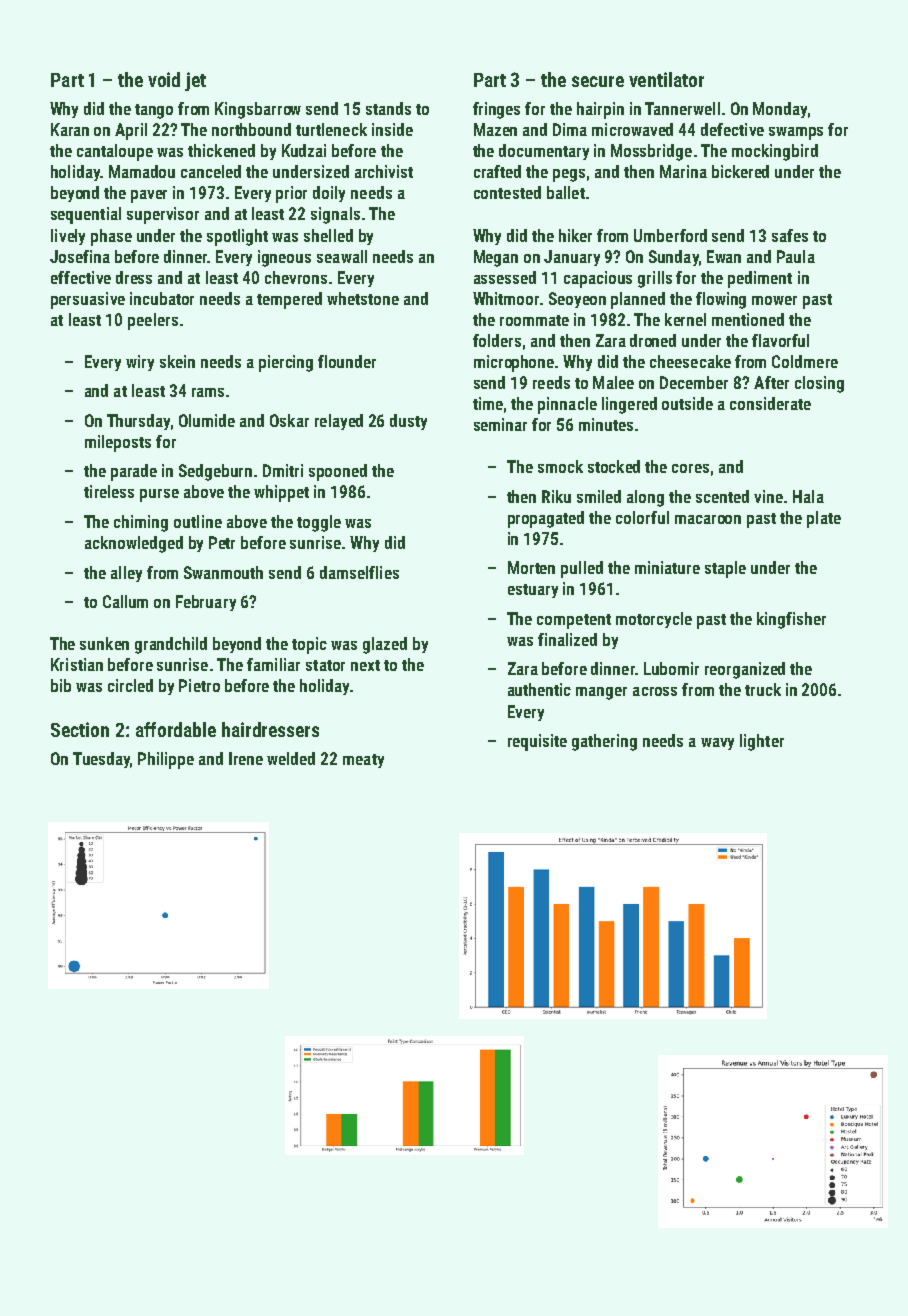  What do you see at coordinates (598, 81) in the screenshot?
I see `secure` at bounding box center [598, 81].
